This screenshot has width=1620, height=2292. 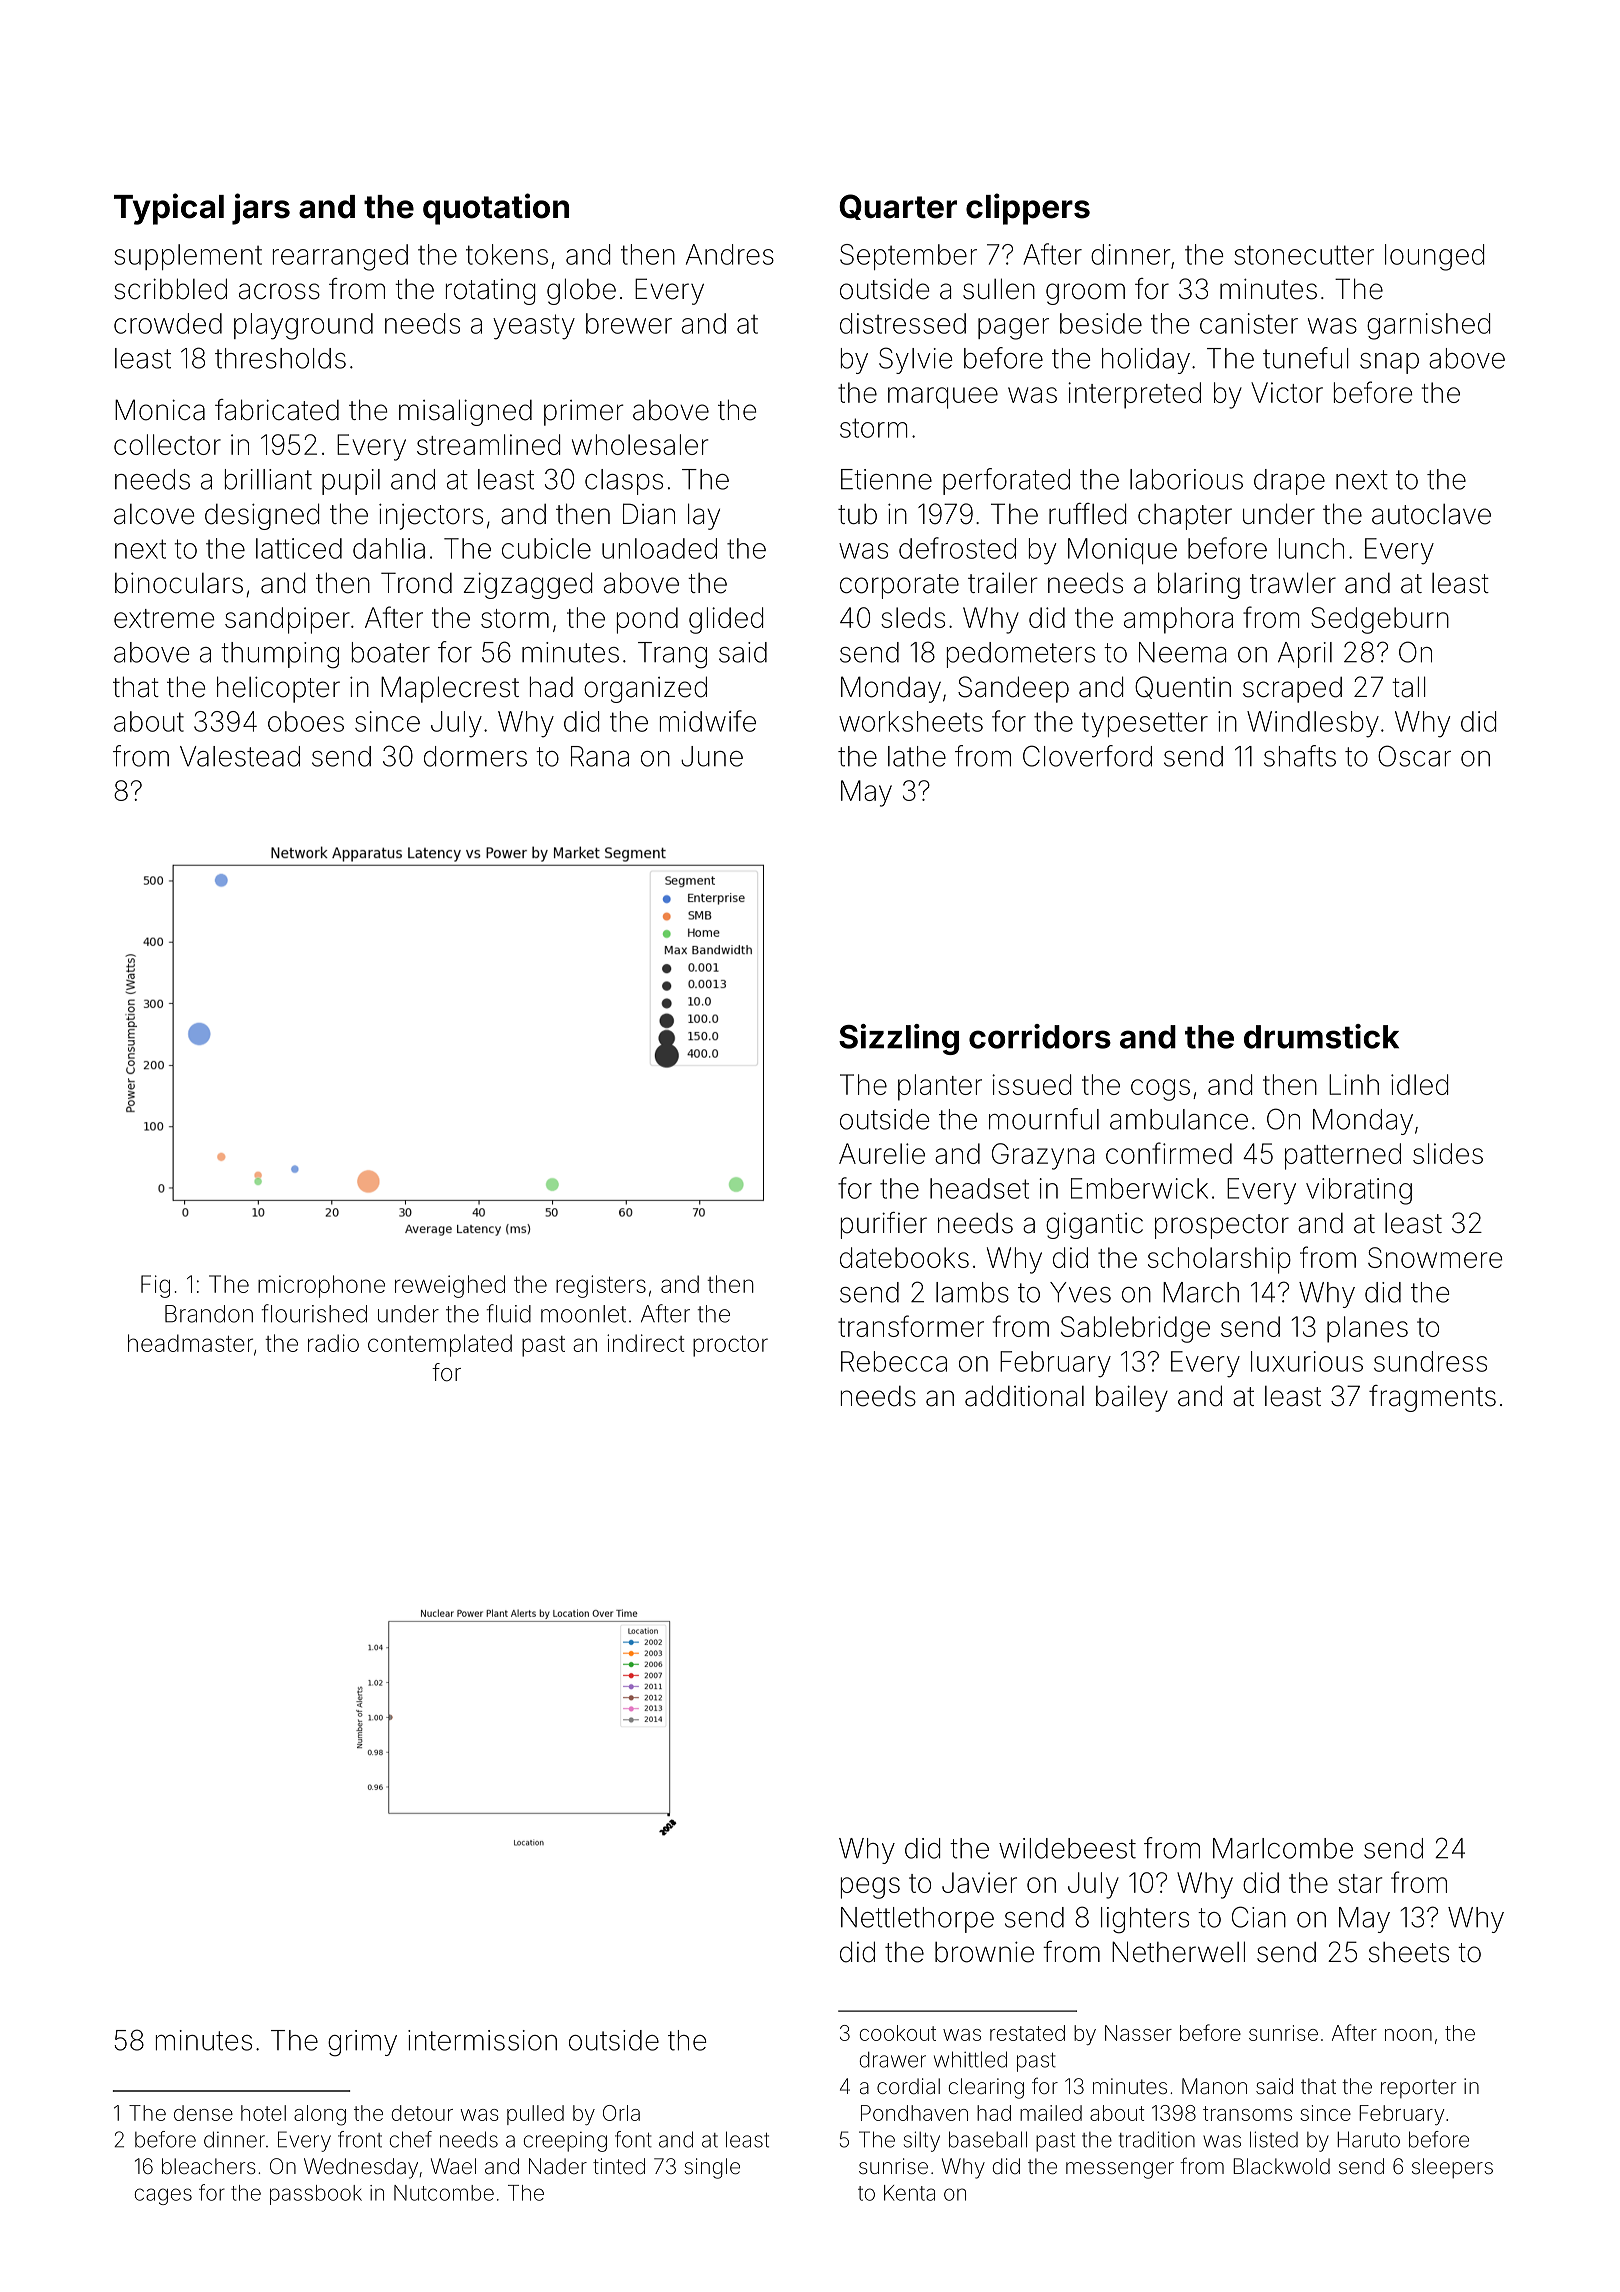 What do you see at coordinates (163, 2196) in the screenshot?
I see `cages` at bounding box center [163, 2196].
